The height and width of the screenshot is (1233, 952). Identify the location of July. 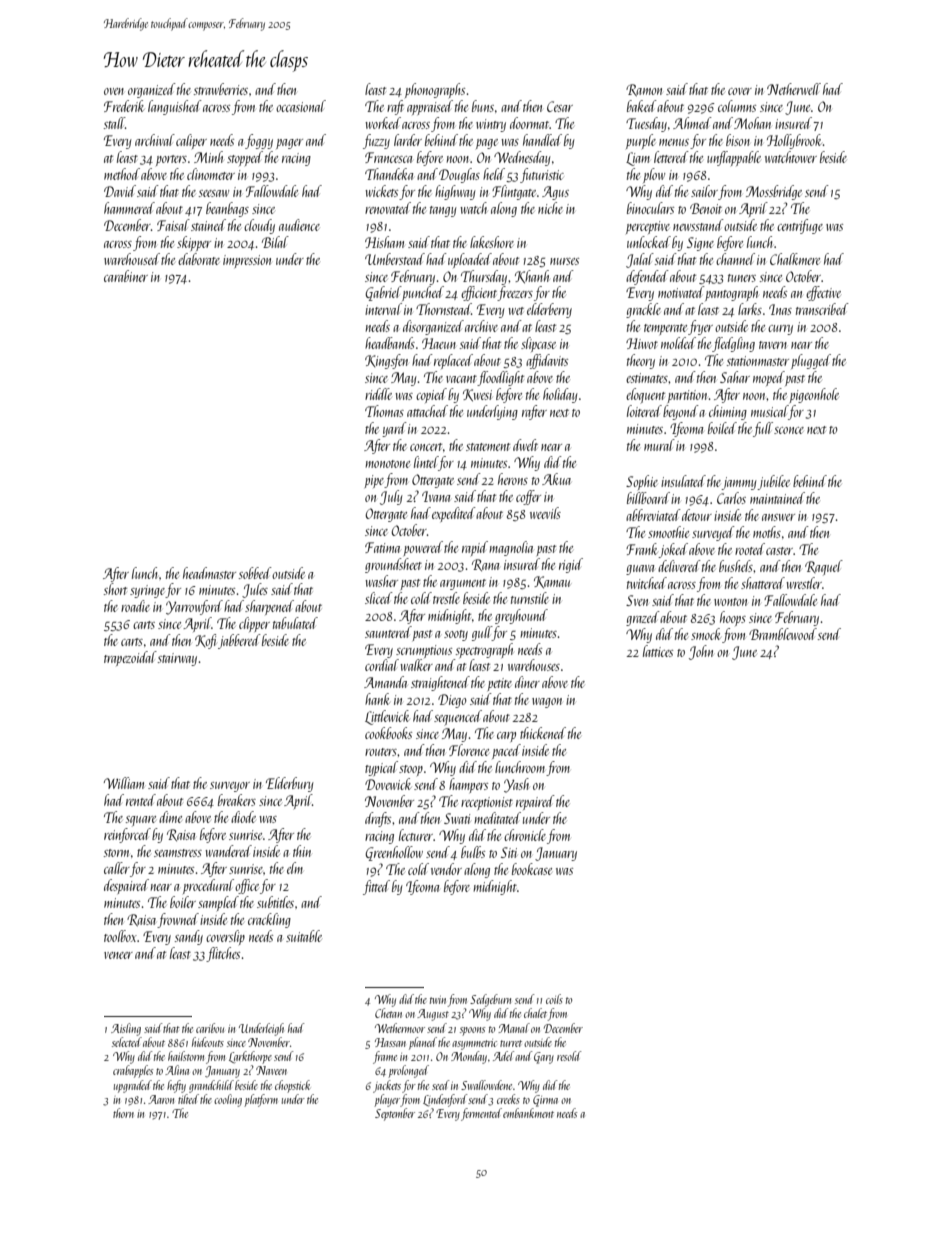
(391, 497).
